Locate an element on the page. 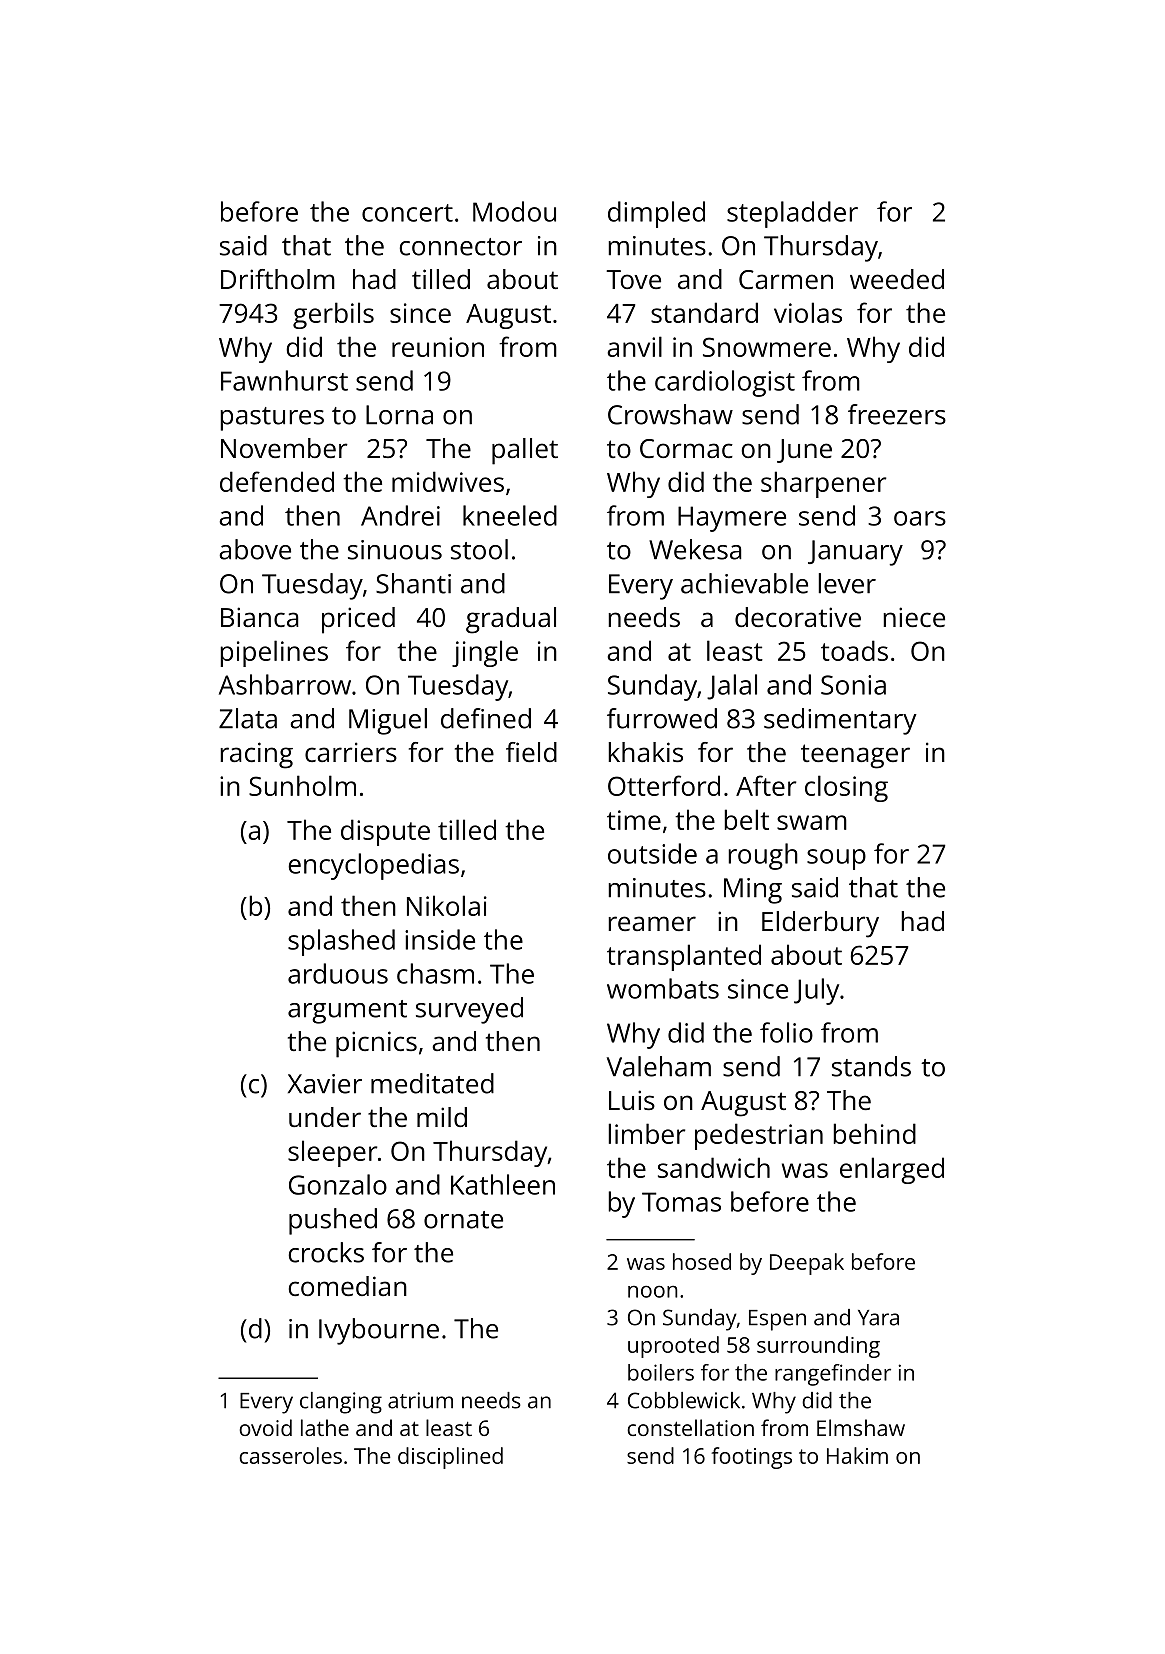 This image has width=1165, height=1654. ovoid is located at coordinates (265, 1427).
